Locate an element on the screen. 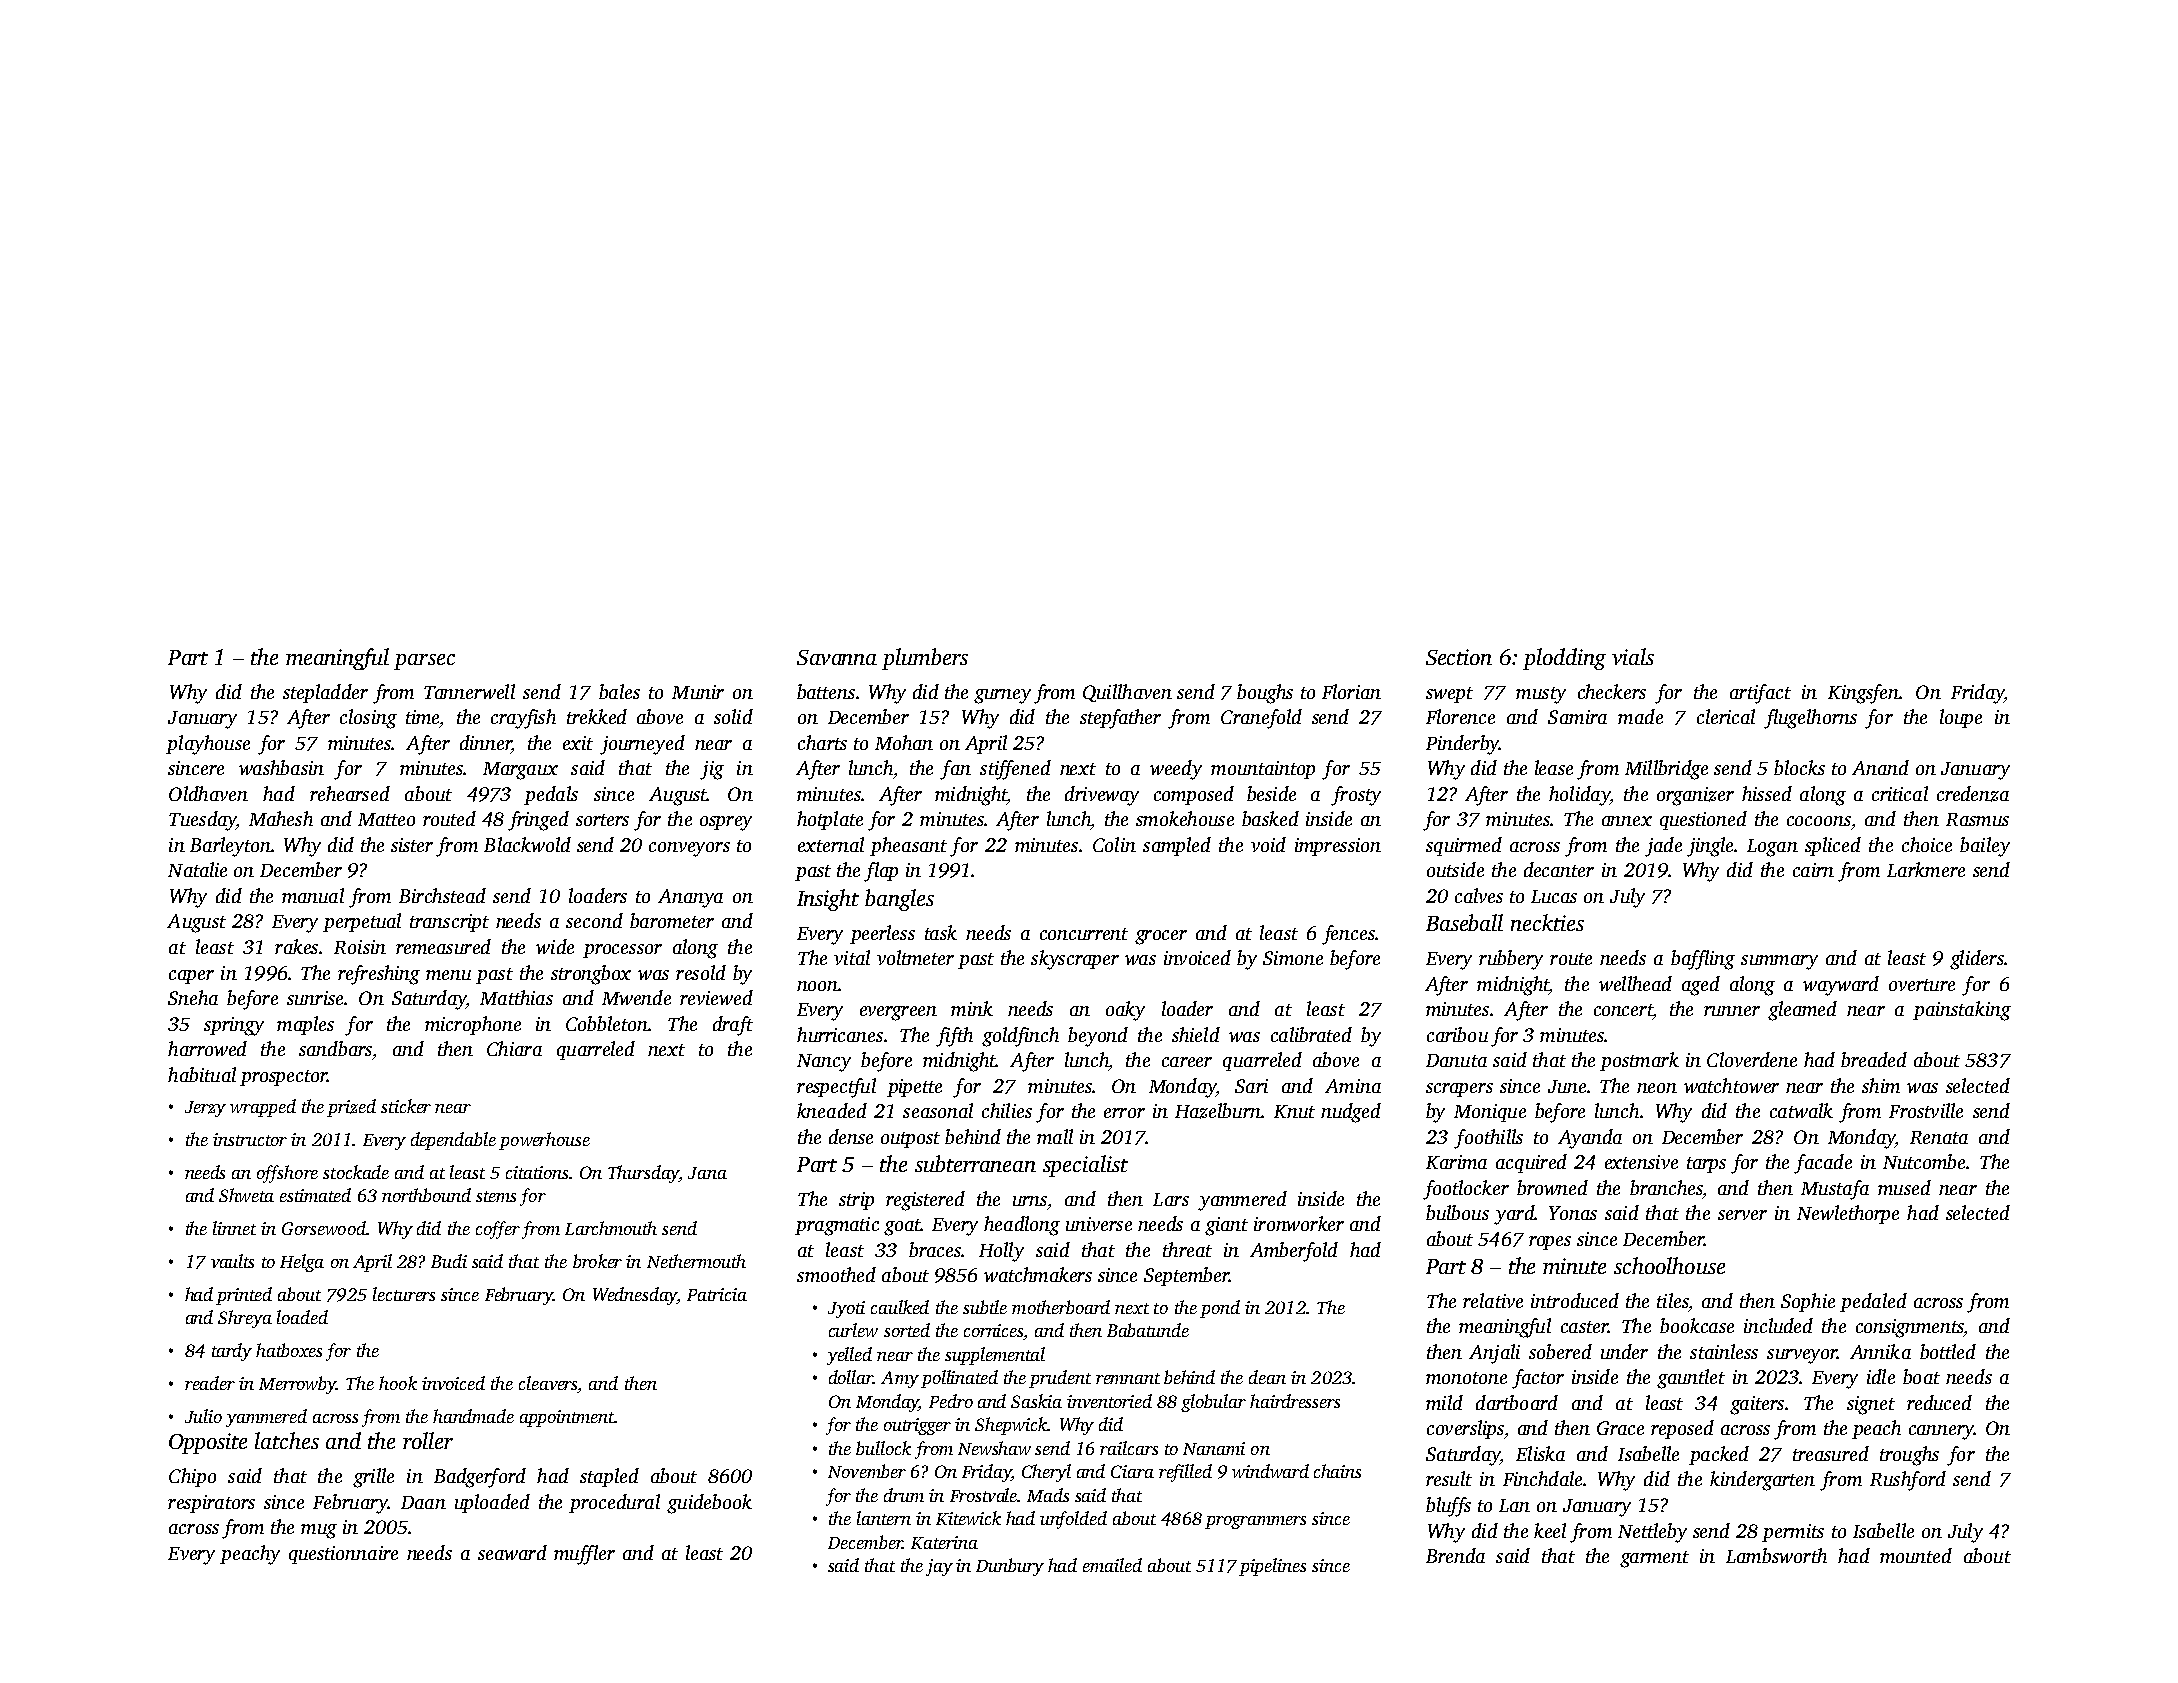 This screenshot has height=1683, width=2178. plumbers is located at coordinates (925, 659).
